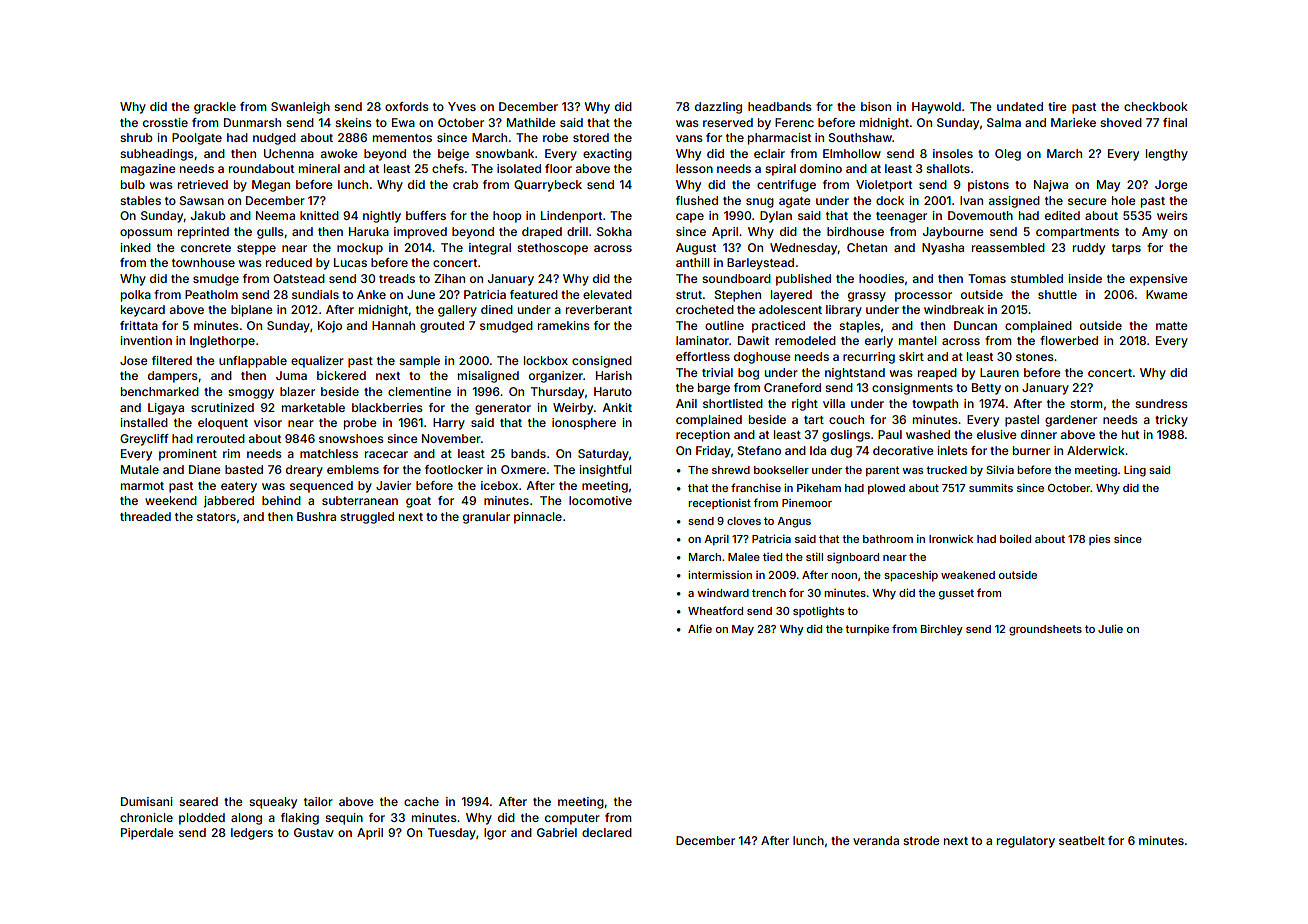 The height and width of the screenshot is (924, 1308). Describe the element at coordinates (876, 840) in the screenshot. I see `veranda` at that location.
